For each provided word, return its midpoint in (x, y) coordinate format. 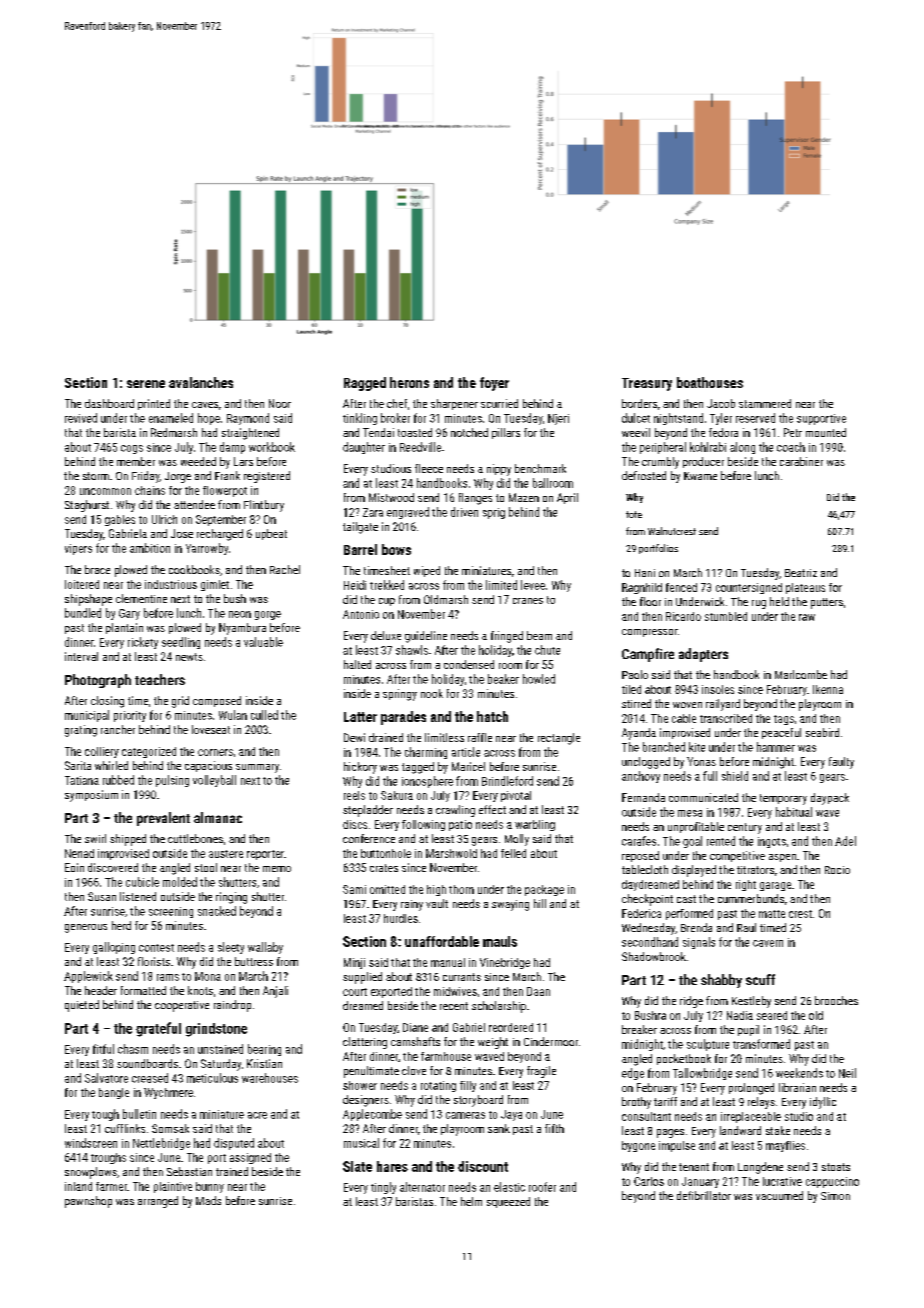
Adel (845, 841)
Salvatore (106, 1078)
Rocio (837, 870)
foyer (494, 384)
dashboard (109, 403)
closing (107, 702)
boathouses (710, 382)
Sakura (397, 795)
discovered (113, 867)
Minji (354, 963)
